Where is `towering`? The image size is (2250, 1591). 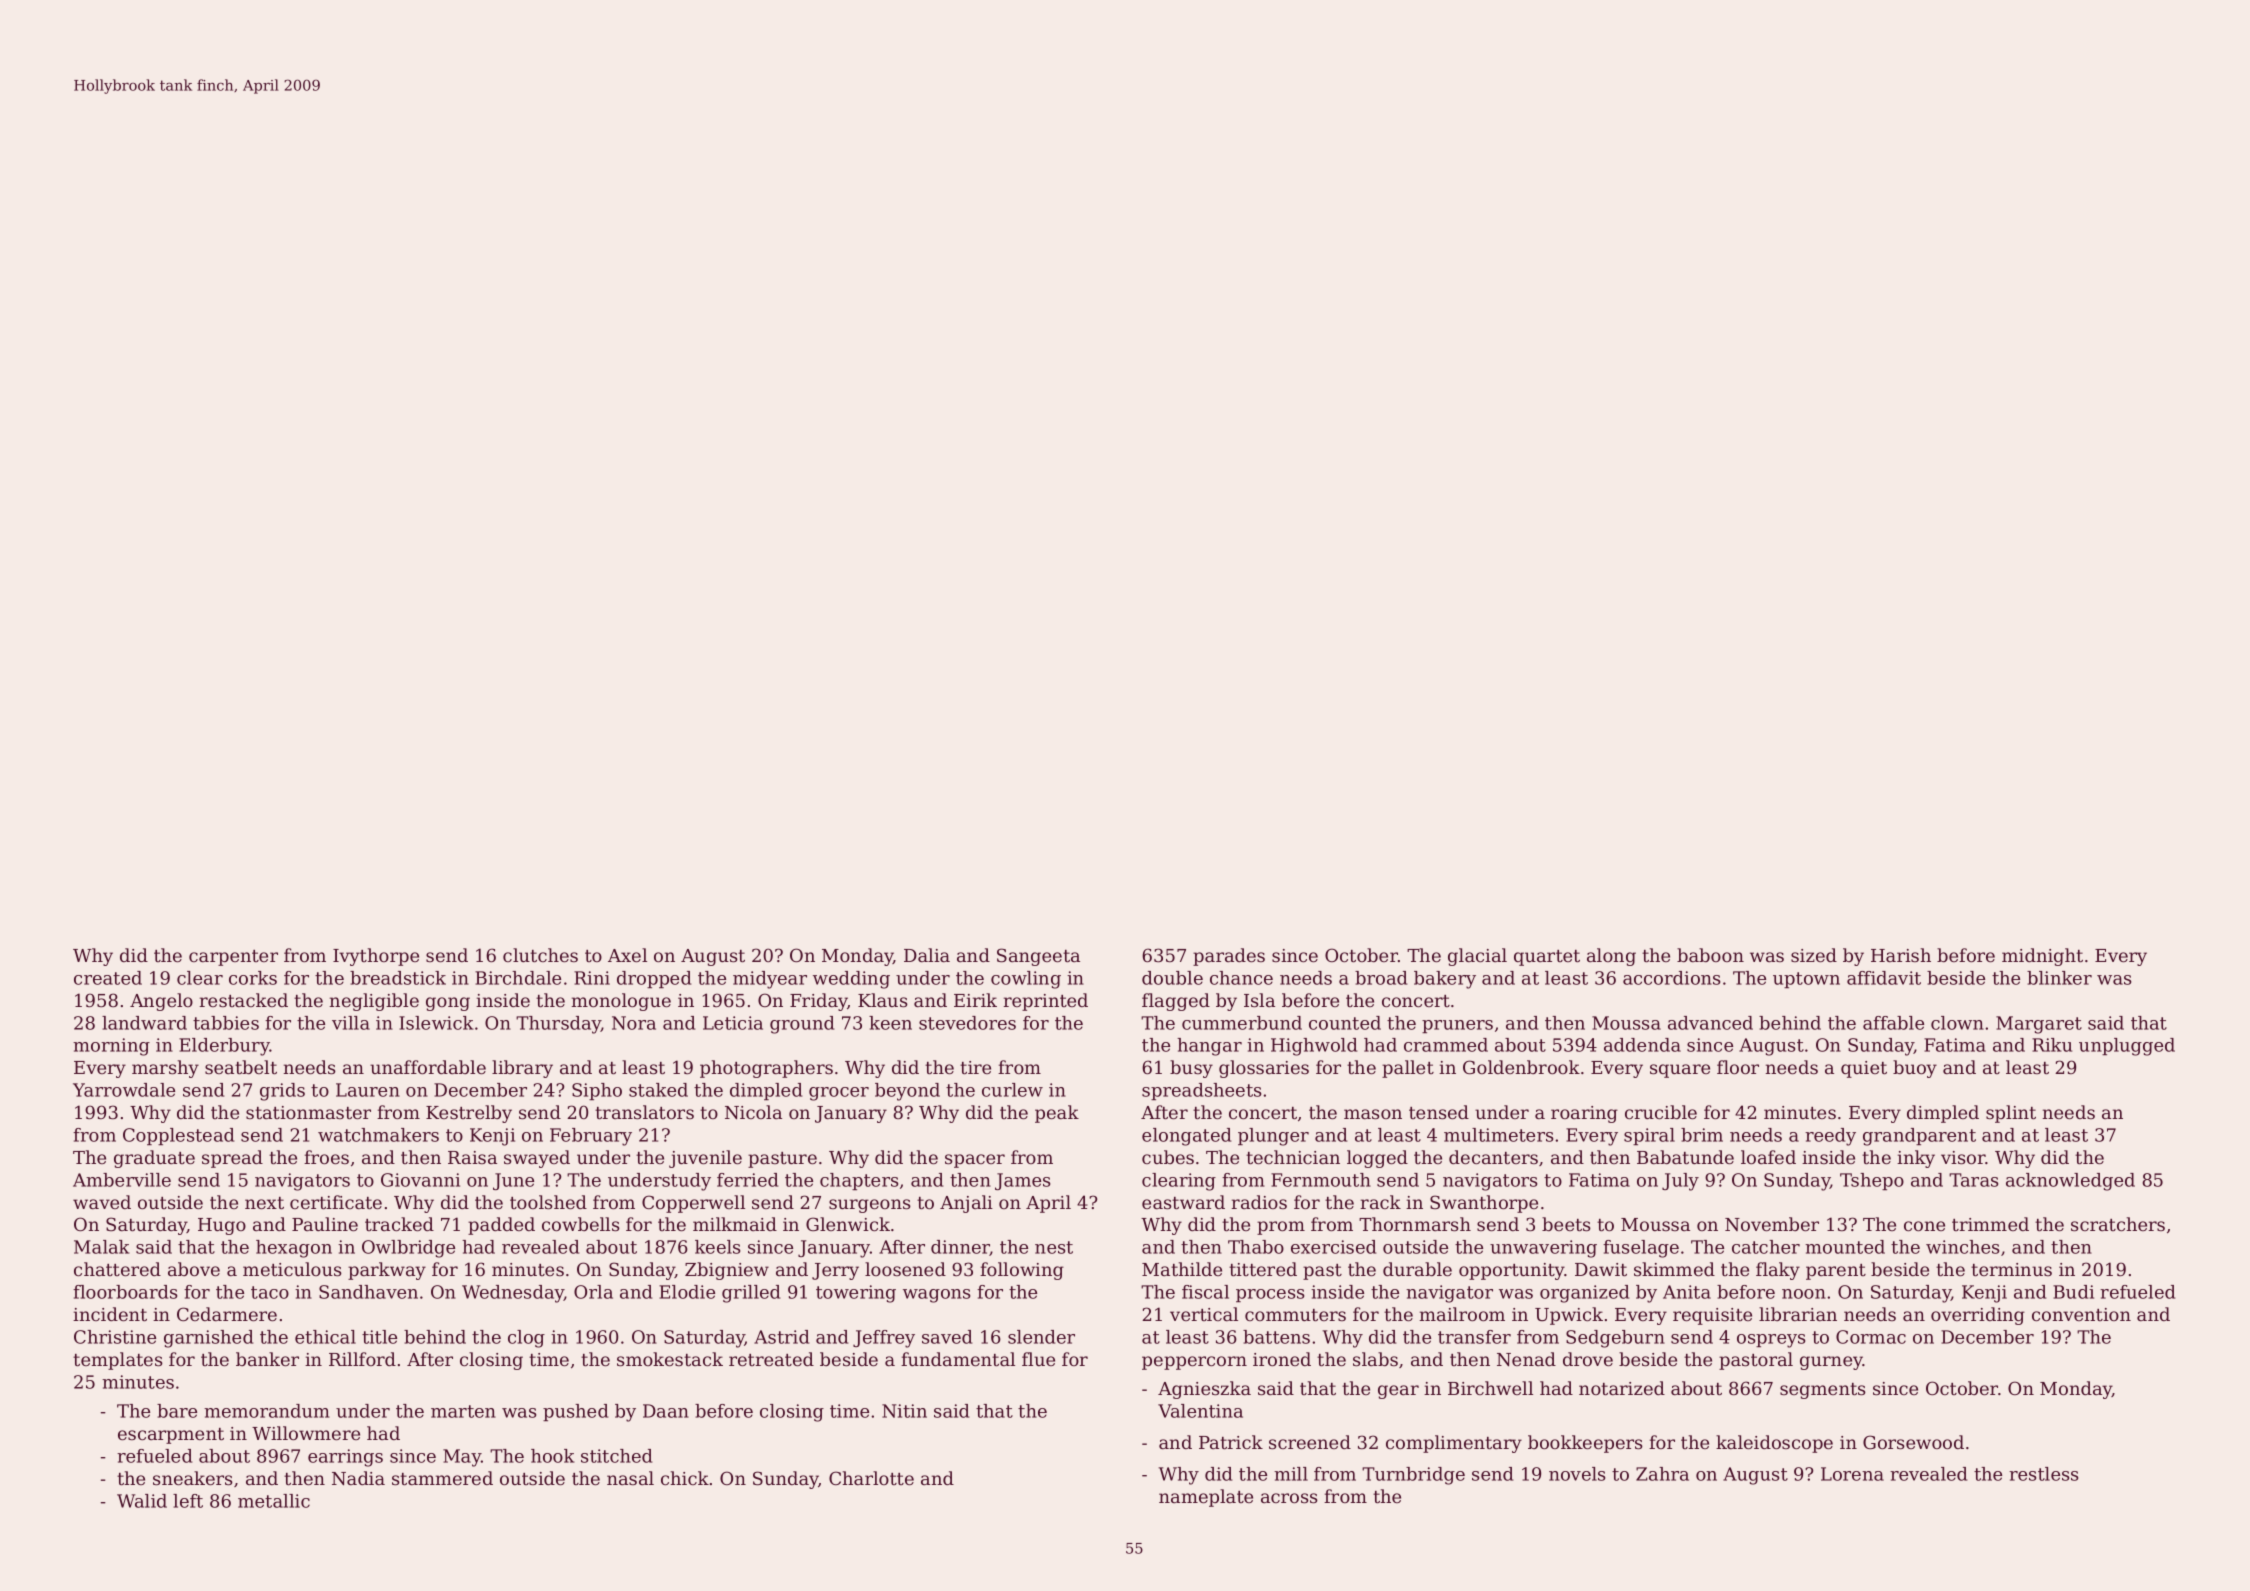 towering is located at coordinates (856, 1294).
